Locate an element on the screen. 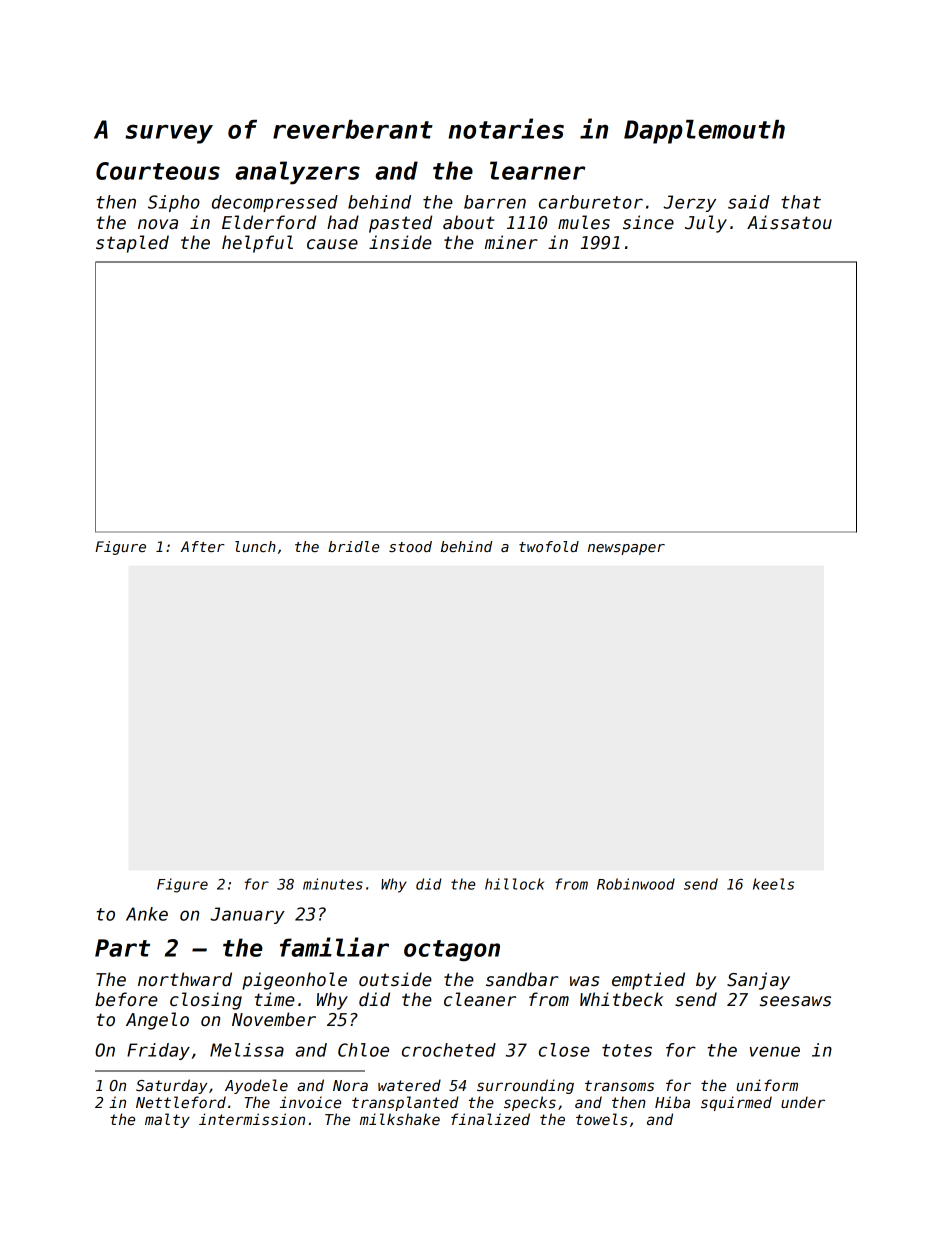  Courteous is located at coordinates (158, 171).
